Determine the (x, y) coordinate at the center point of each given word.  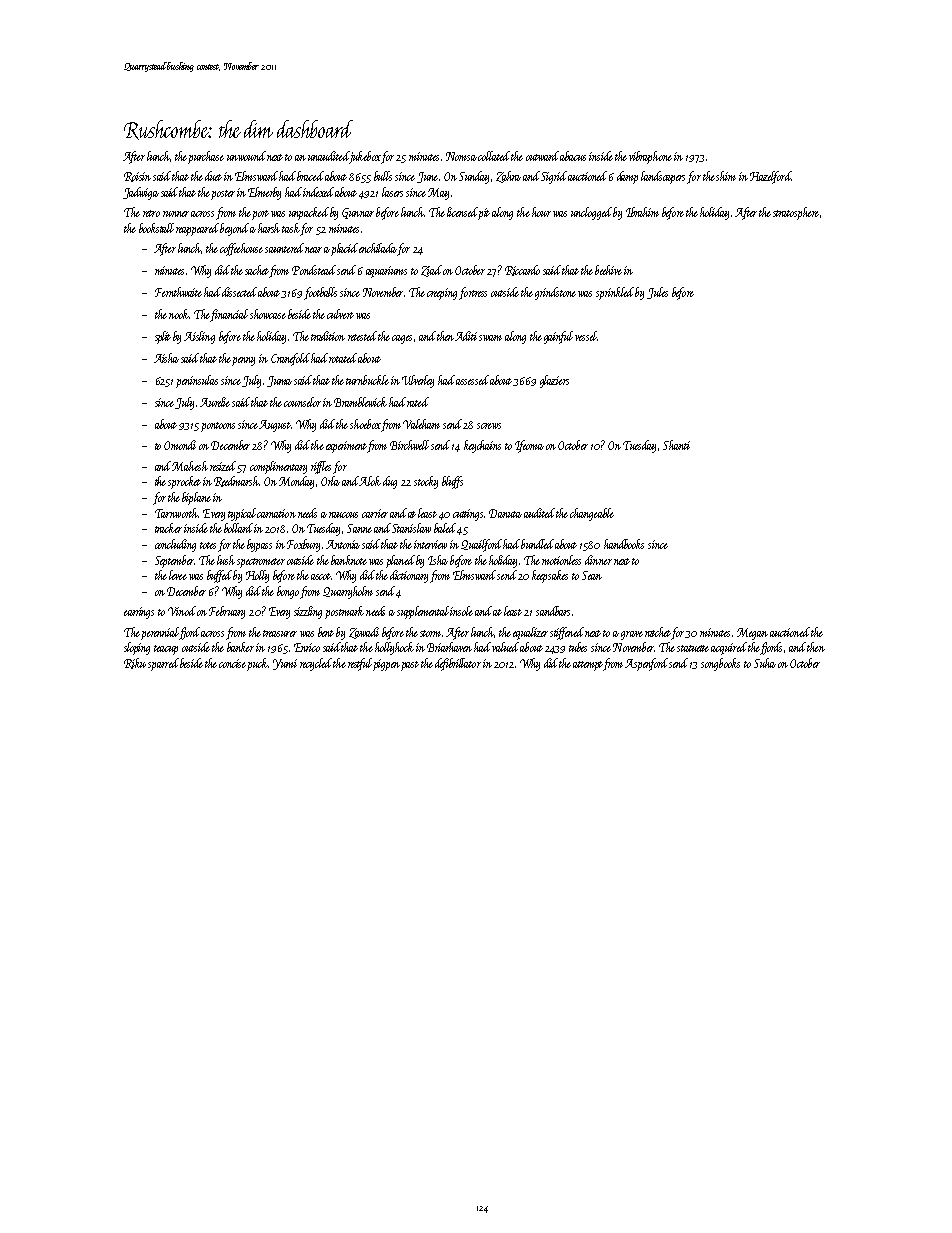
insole (462, 611)
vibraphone (650, 157)
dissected (239, 292)
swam (490, 338)
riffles (321, 467)
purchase (206, 157)
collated (494, 156)
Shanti (676, 445)
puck (258, 664)
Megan (752, 634)
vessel (586, 336)
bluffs (452, 482)
